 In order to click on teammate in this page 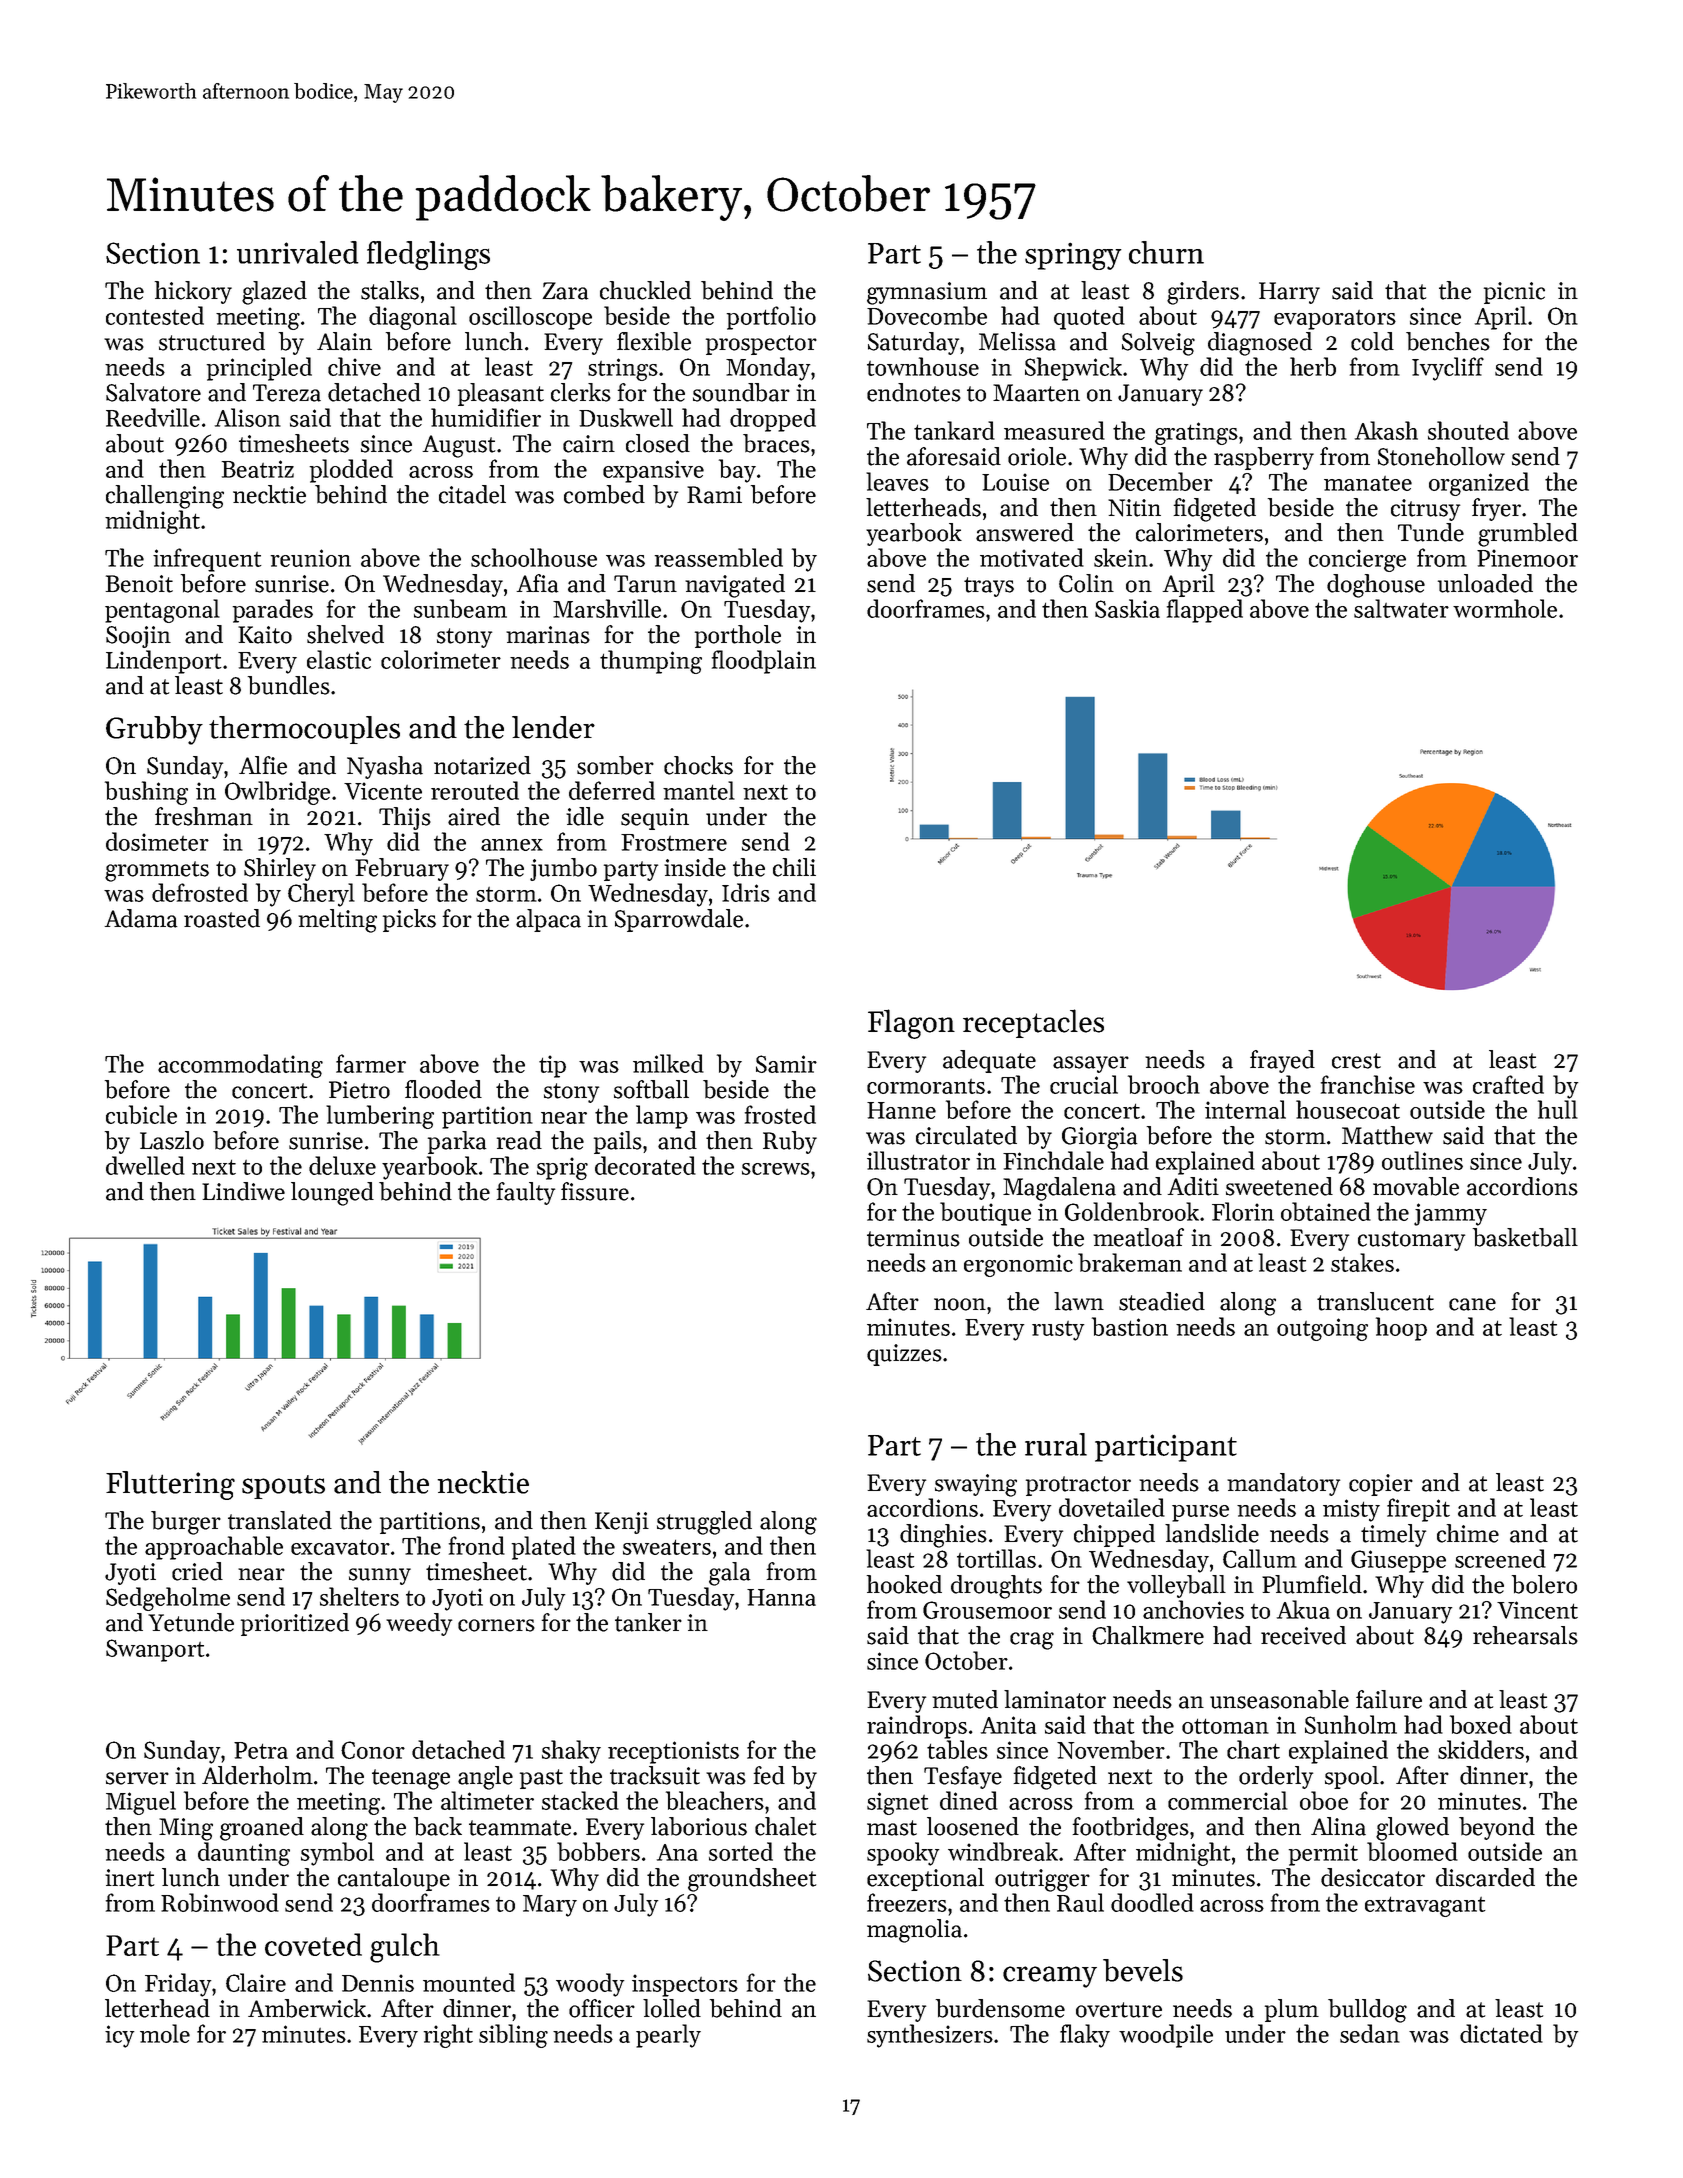, I will do `click(520, 1828)`.
